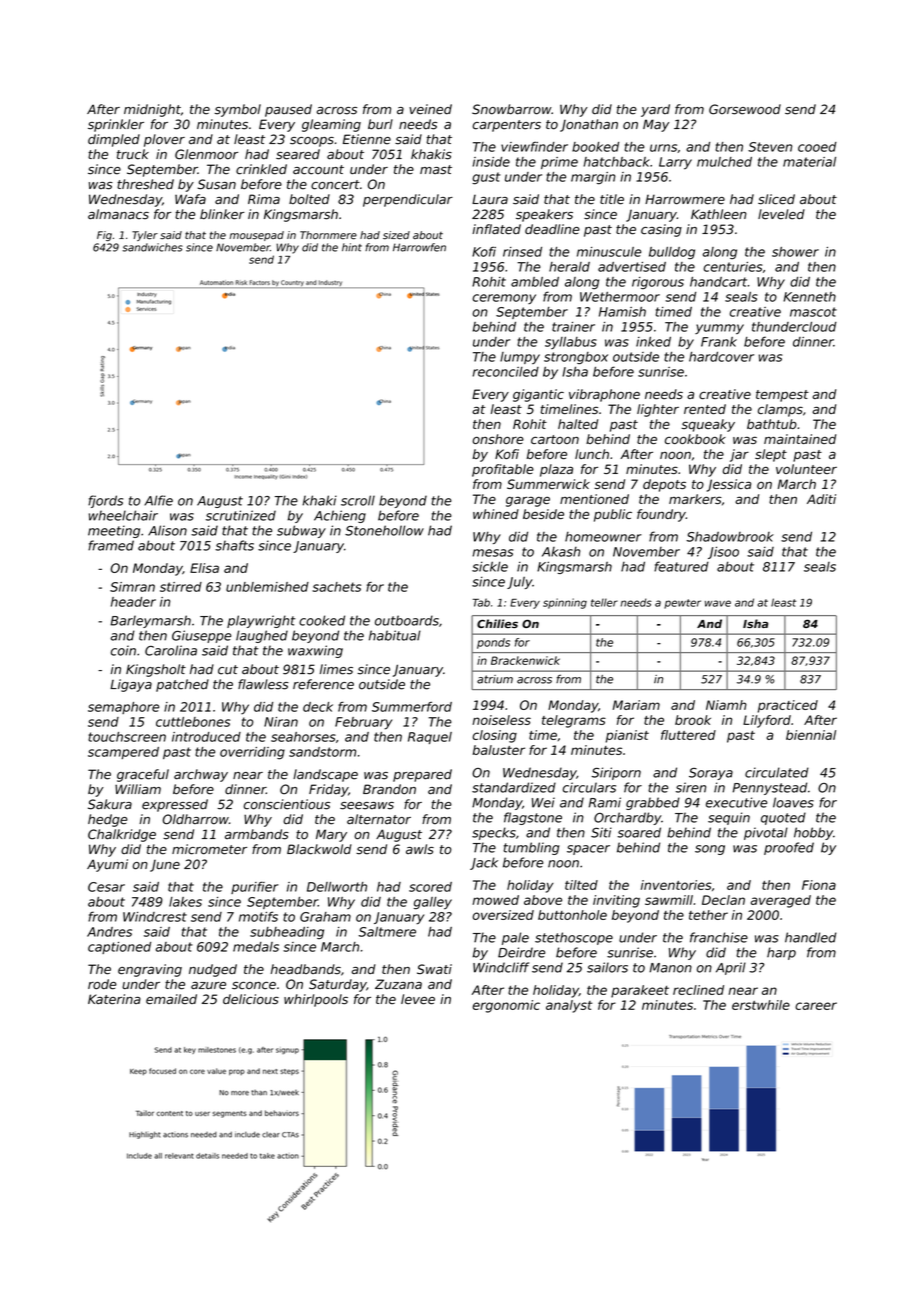  Describe the element at coordinates (156, 670) in the image. I see `Kingsholt` at that location.
